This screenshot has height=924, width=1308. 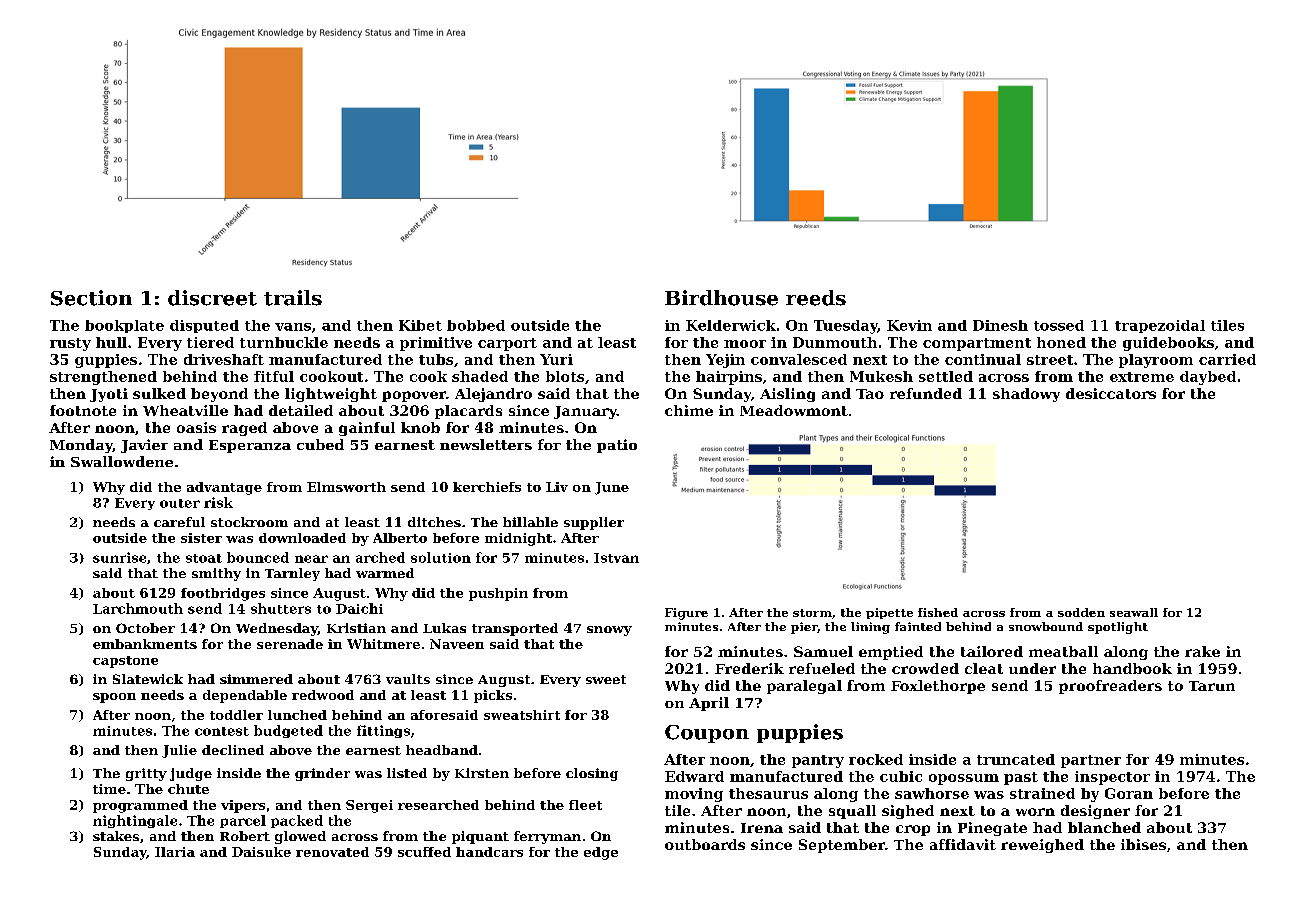 I want to click on partner, so click(x=1091, y=761).
